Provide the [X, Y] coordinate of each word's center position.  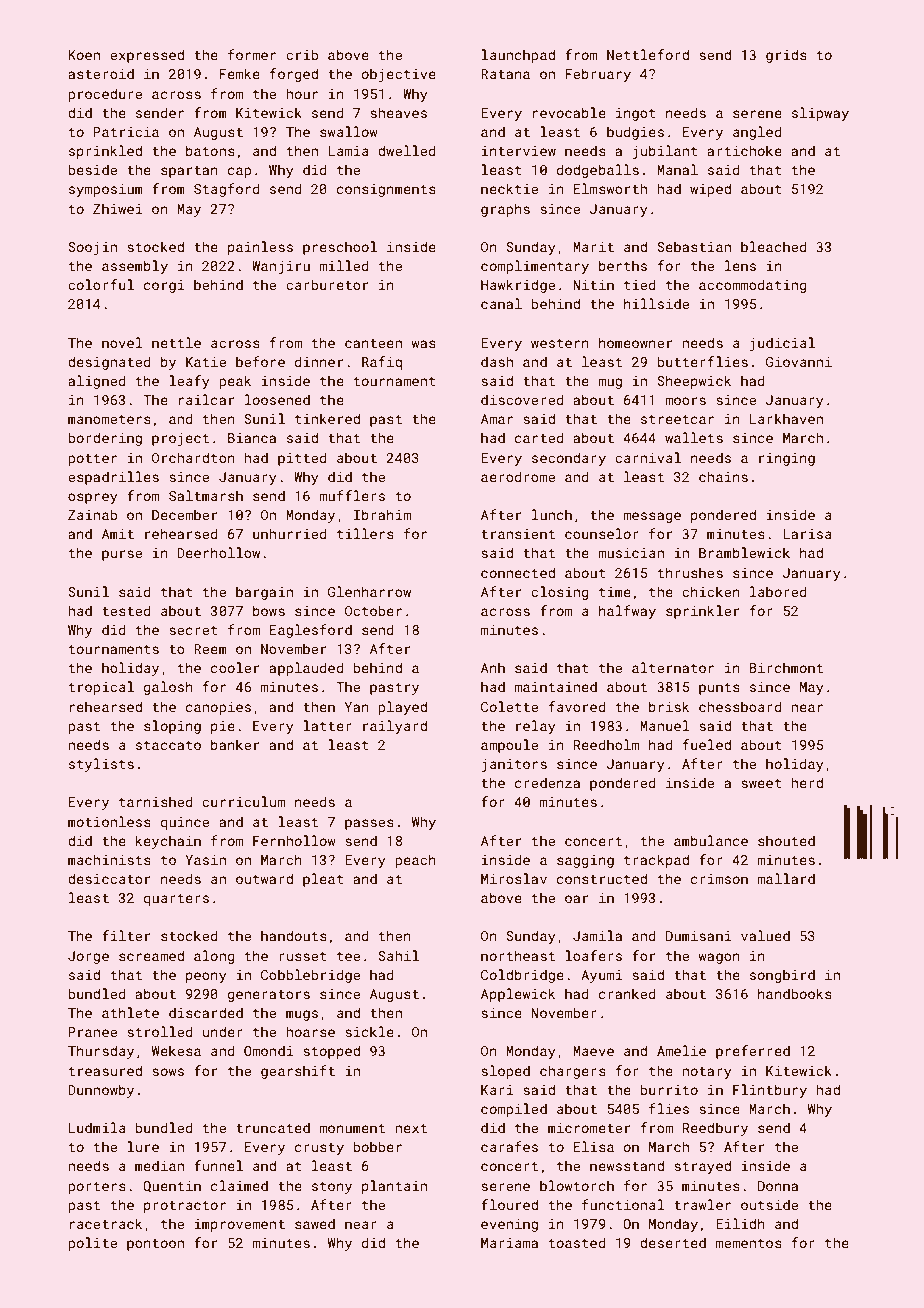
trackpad [656, 861]
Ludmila [97, 1127]
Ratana [505, 74]
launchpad [518, 56]
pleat [323, 880]
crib [302, 54]
